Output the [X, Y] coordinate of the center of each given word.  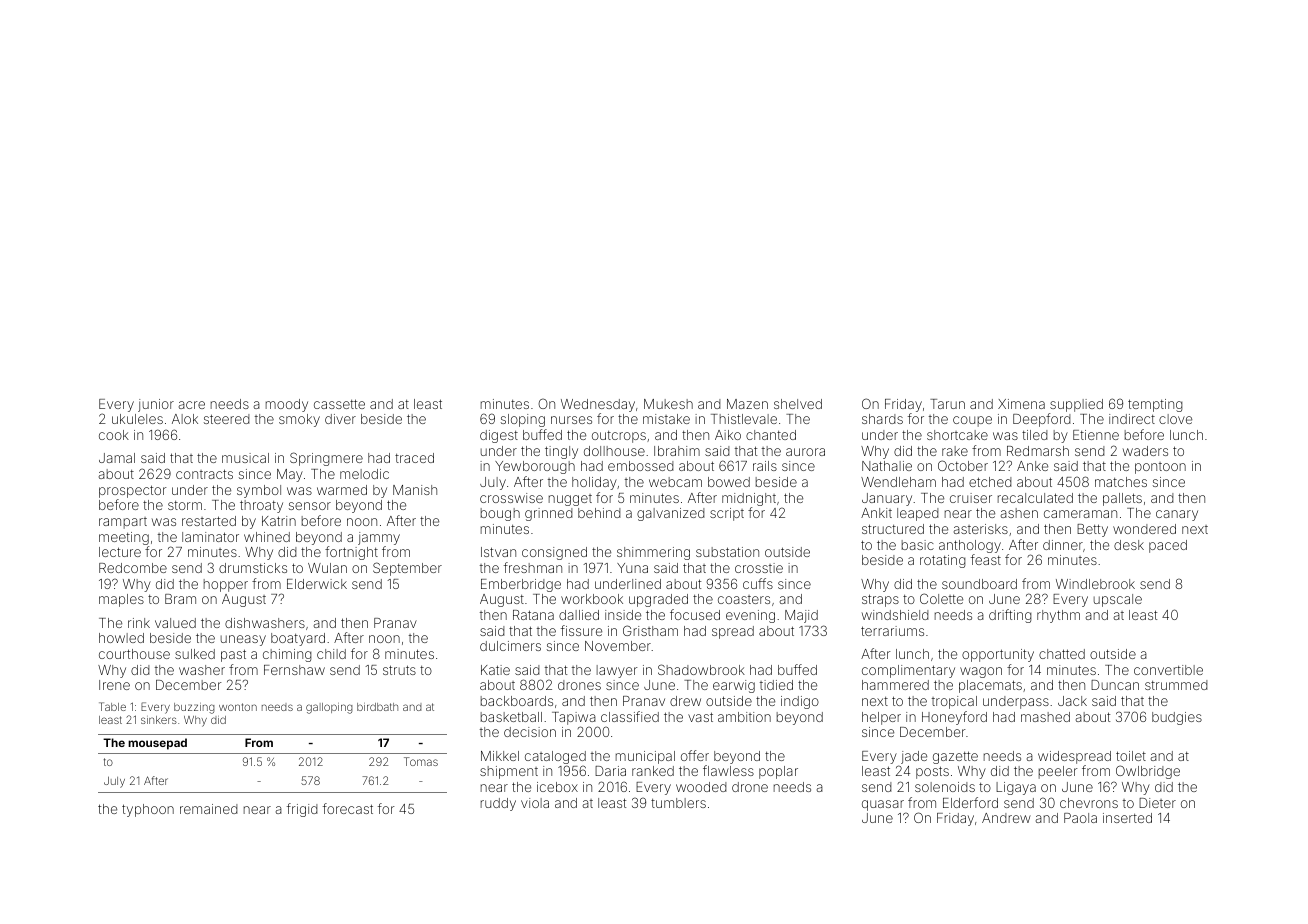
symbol [259, 491]
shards [882, 419]
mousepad [157, 744]
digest [499, 436]
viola [535, 803]
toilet [1131, 756]
